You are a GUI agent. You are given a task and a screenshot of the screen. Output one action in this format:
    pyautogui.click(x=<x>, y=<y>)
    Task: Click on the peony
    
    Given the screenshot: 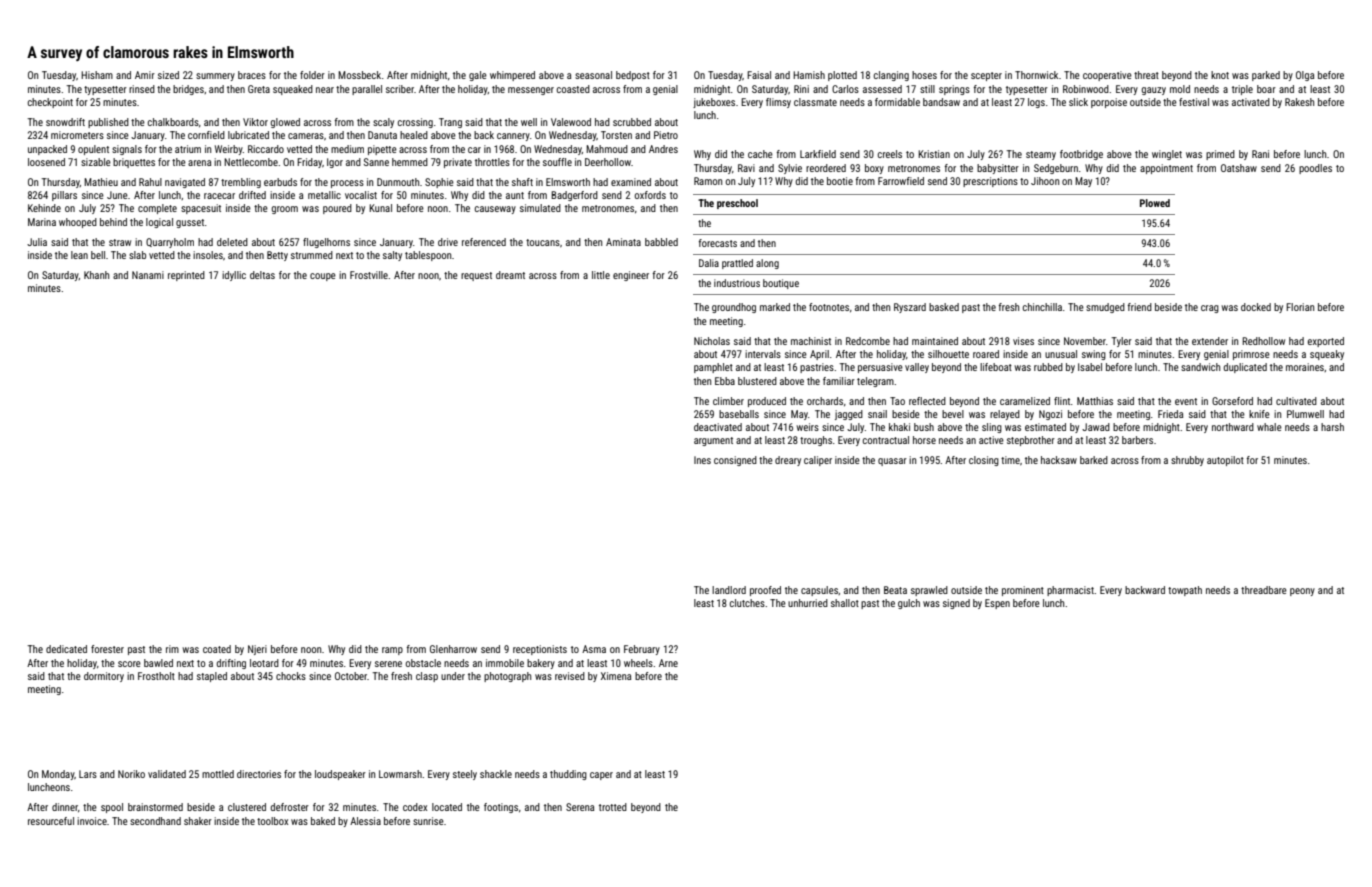 What is the action you would take?
    pyautogui.click(x=1302, y=592)
